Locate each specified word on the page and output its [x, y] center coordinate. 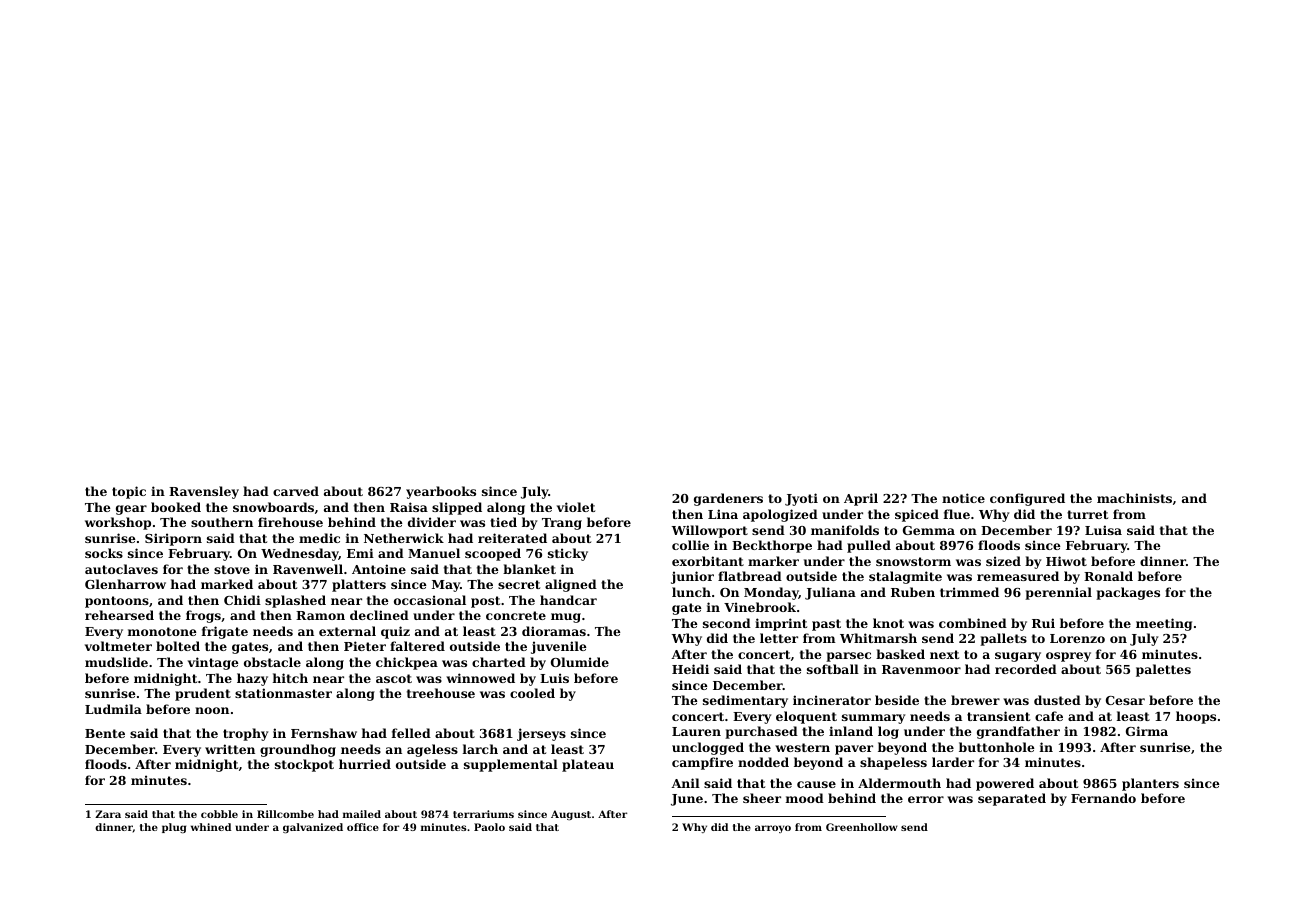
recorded [1026, 669]
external [347, 631]
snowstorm [913, 561]
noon [212, 710]
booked [176, 507]
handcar [568, 600]
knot [888, 623]
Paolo [489, 827]
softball [833, 669]
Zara [108, 814]
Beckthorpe [772, 546]
